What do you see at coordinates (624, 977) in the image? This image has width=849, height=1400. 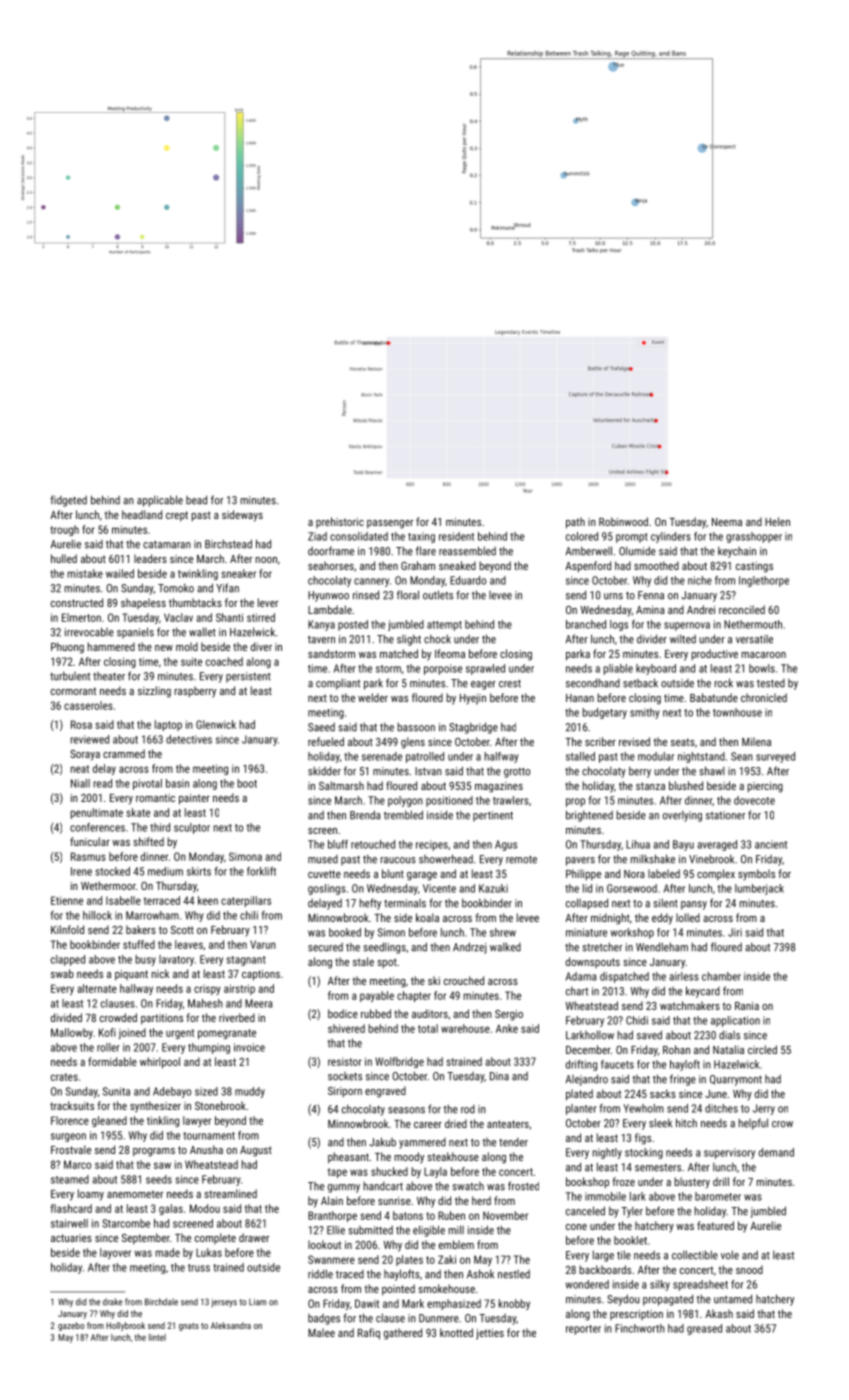 I see `dispatched` at bounding box center [624, 977].
